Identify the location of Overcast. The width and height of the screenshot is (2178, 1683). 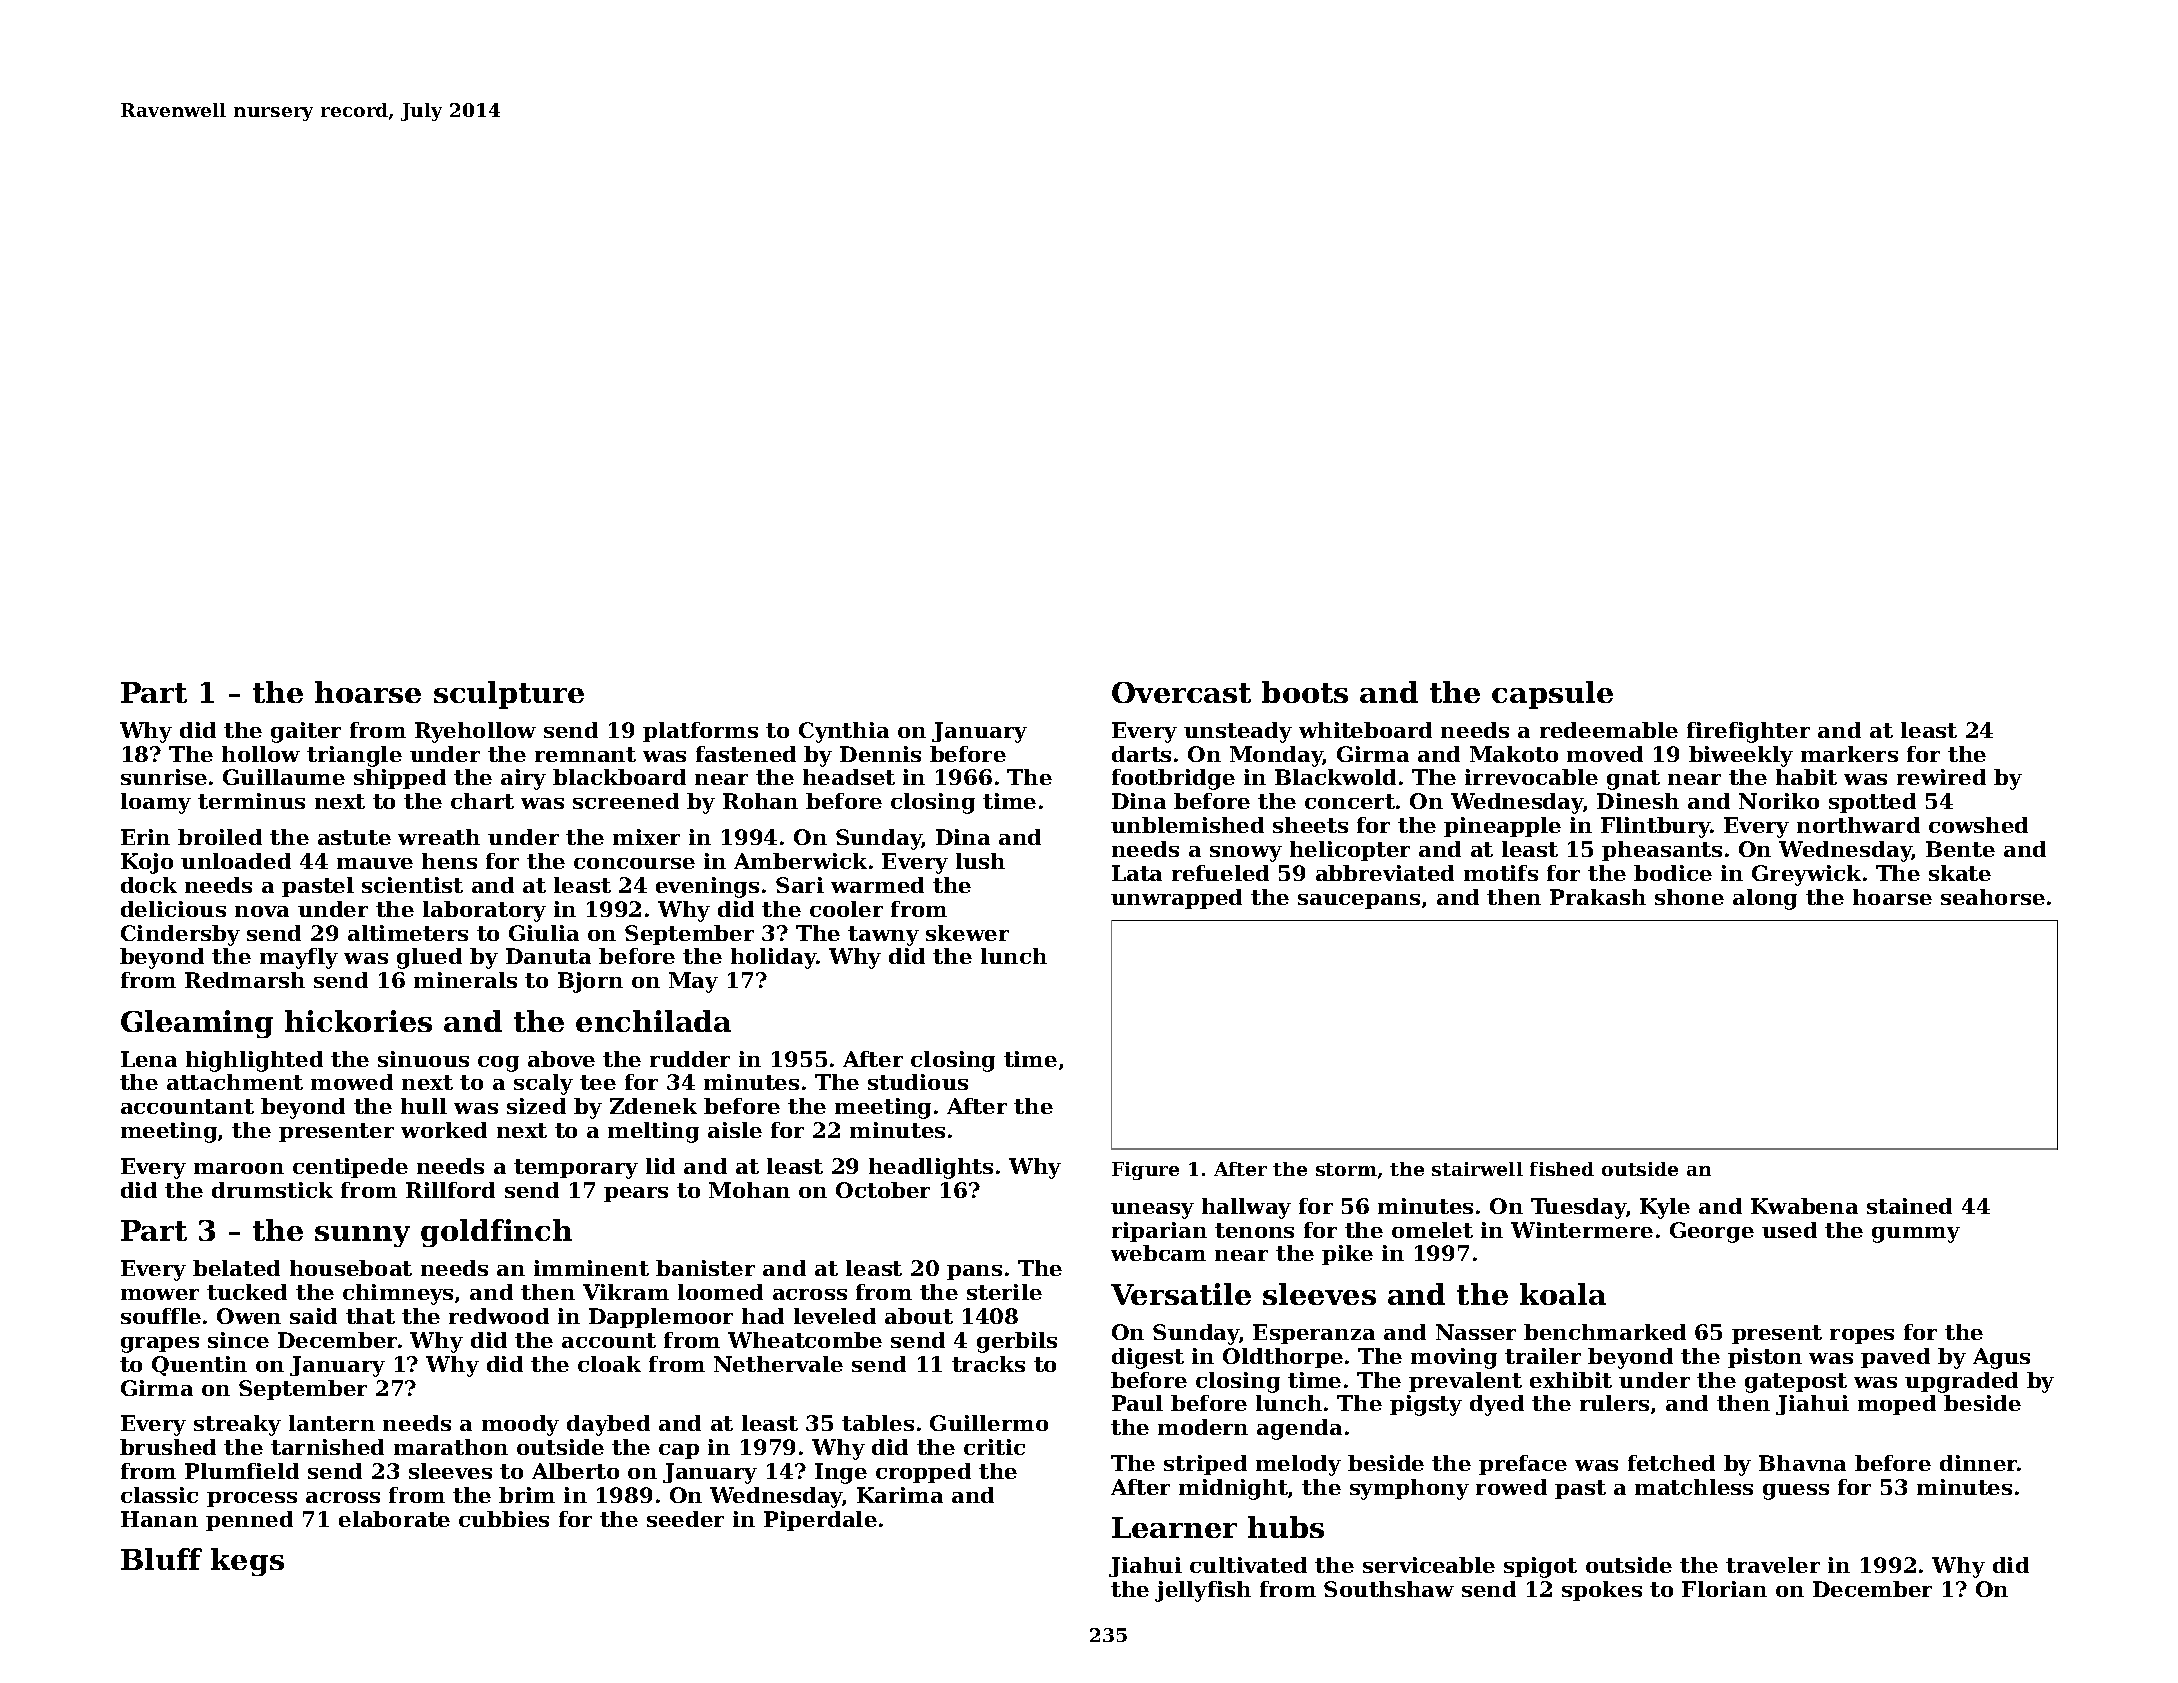
(1181, 692).
